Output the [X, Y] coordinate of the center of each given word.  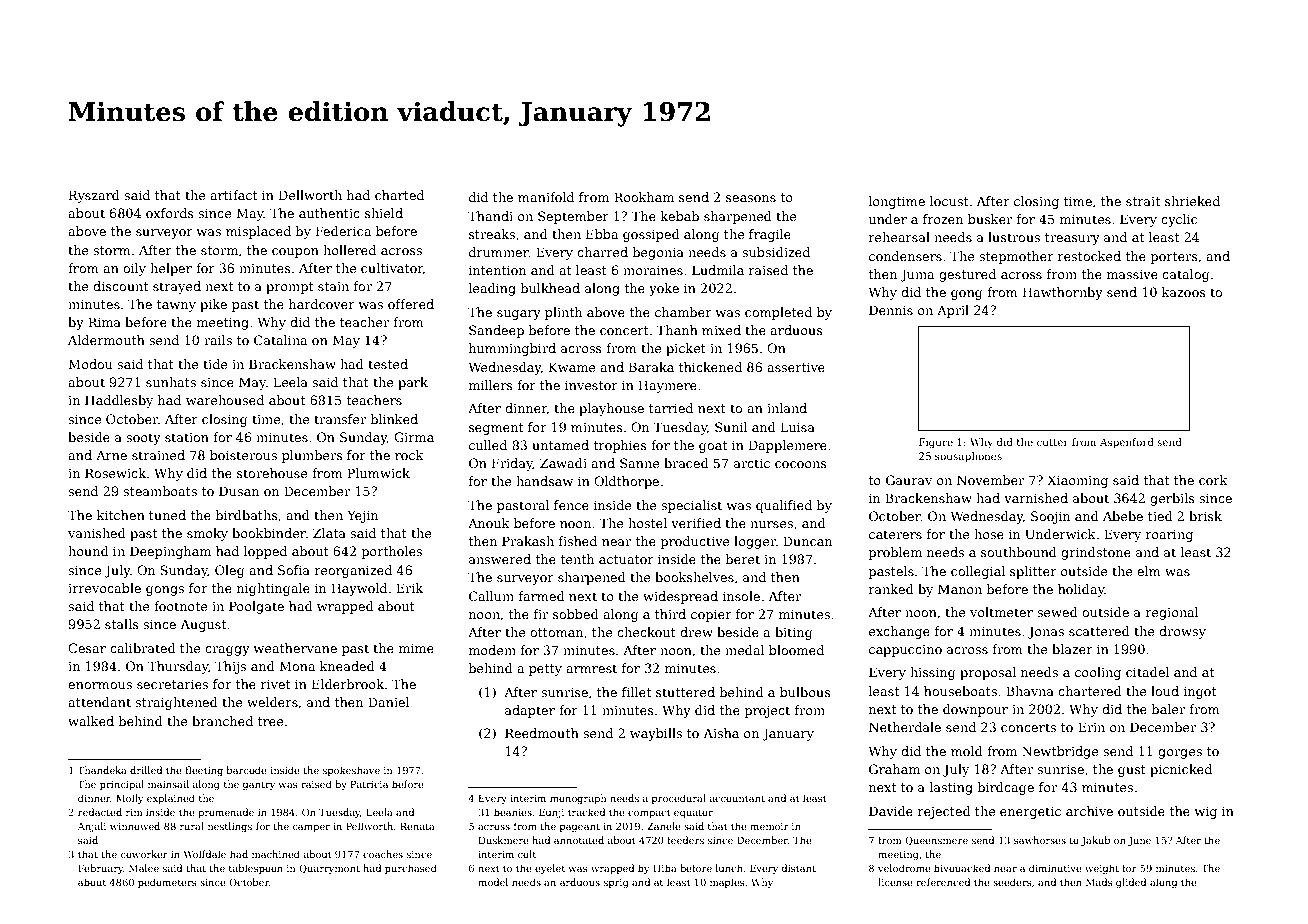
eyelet [550, 869]
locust [949, 201]
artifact [233, 195]
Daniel [389, 702]
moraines [653, 270]
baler [1168, 709]
